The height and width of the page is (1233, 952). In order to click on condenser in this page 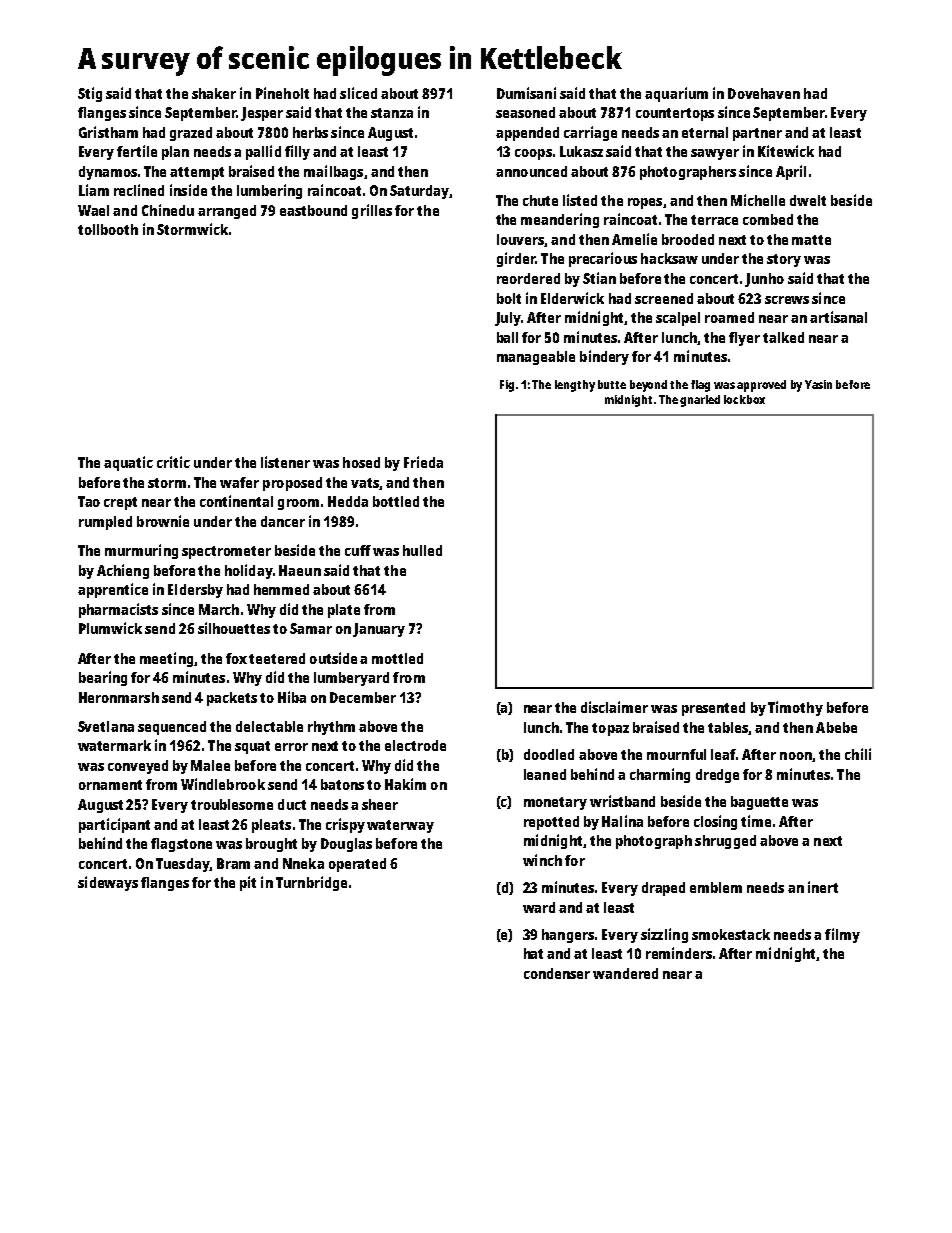, I will do `click(557, 973)`.
